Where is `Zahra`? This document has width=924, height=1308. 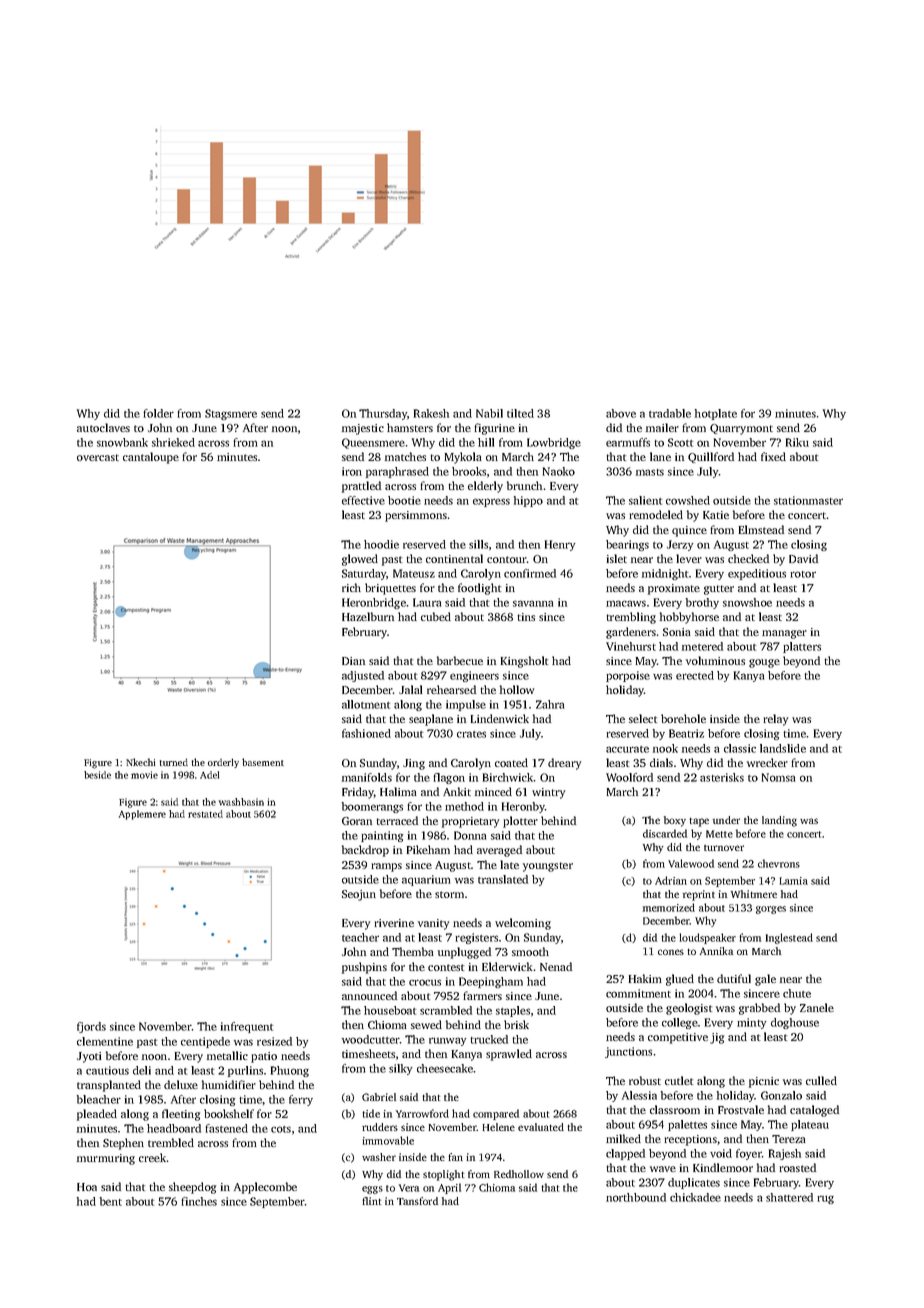 Zahra is located at coordinates (550, 704).
